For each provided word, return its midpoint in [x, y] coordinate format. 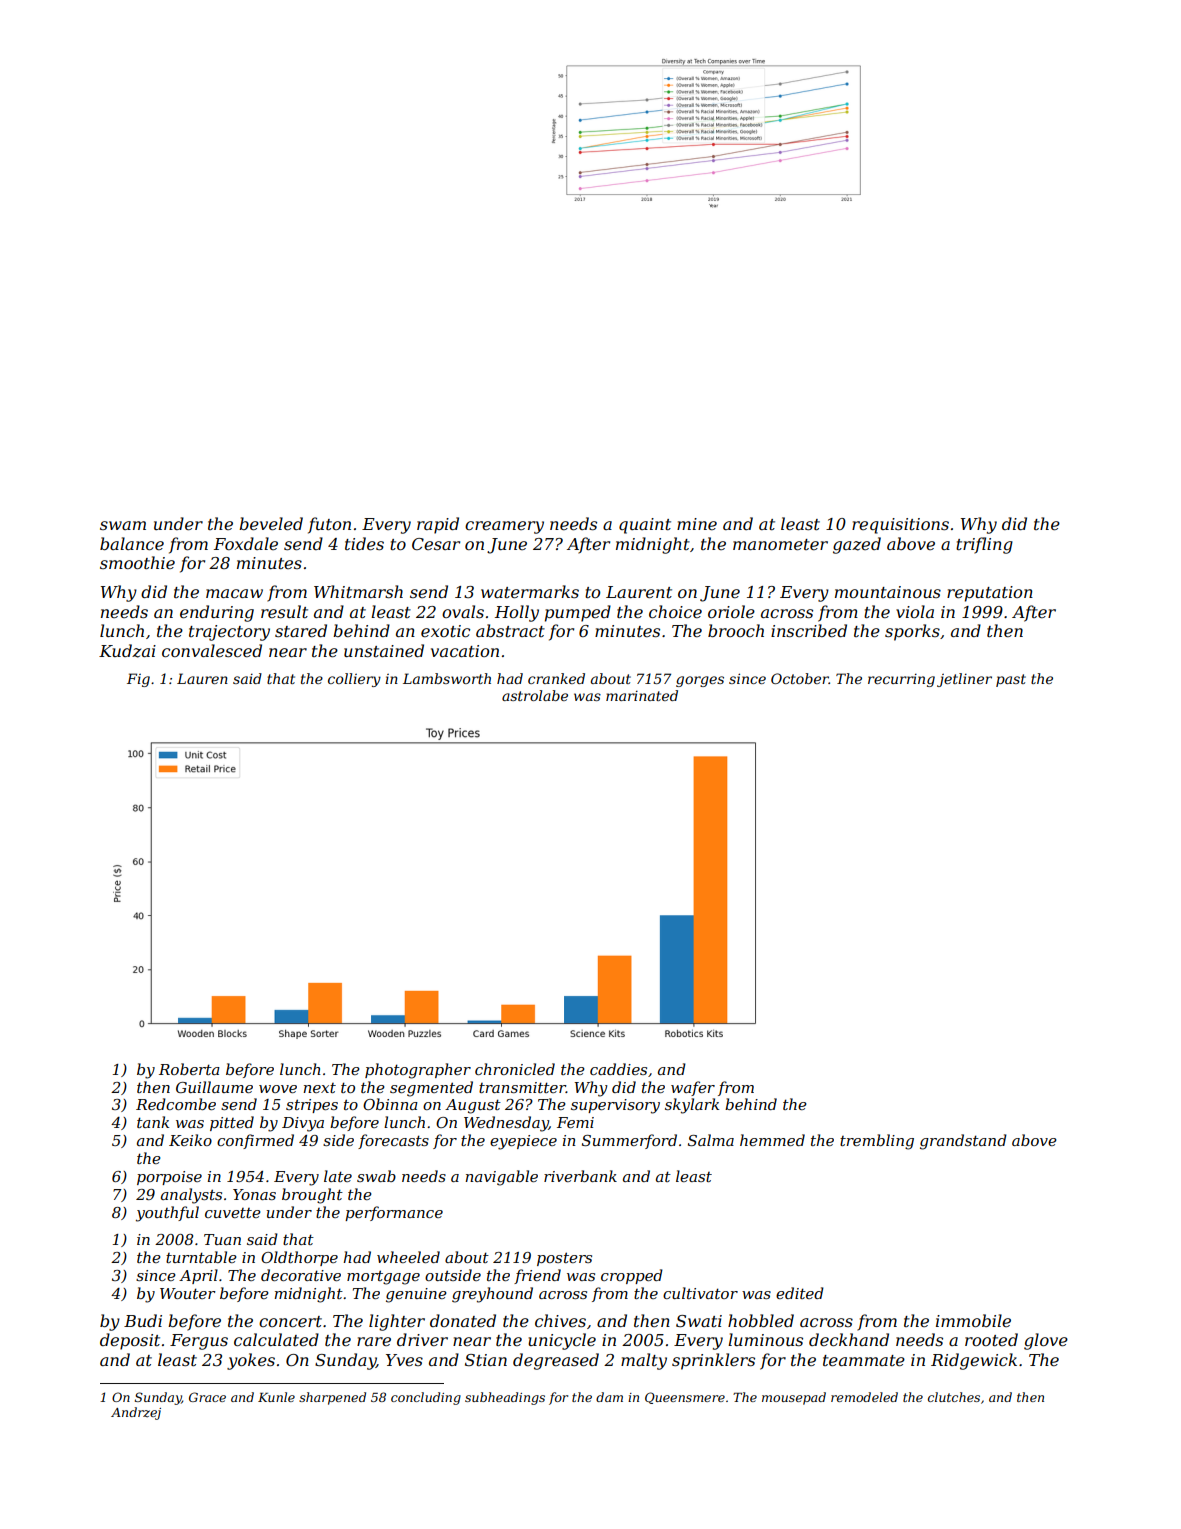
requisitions [900, 526]
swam [123, 525]
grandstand [963, 1142]
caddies [618, 1069]
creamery [504, 527]
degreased [556, 1361]
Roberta [189, 1069]
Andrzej [136, 1413]
